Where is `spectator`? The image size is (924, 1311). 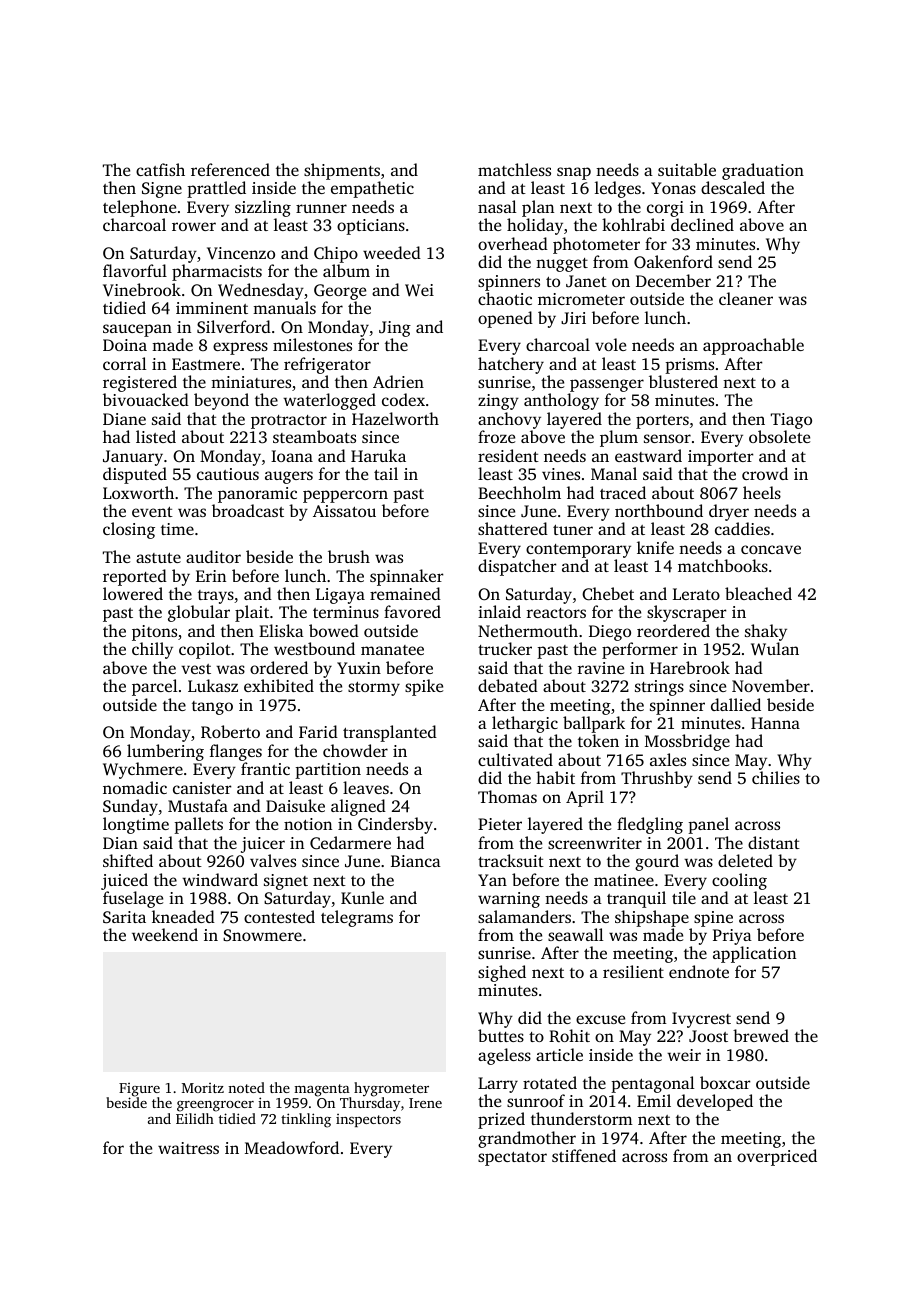
spectator is located at coordinates (512, 1159).
